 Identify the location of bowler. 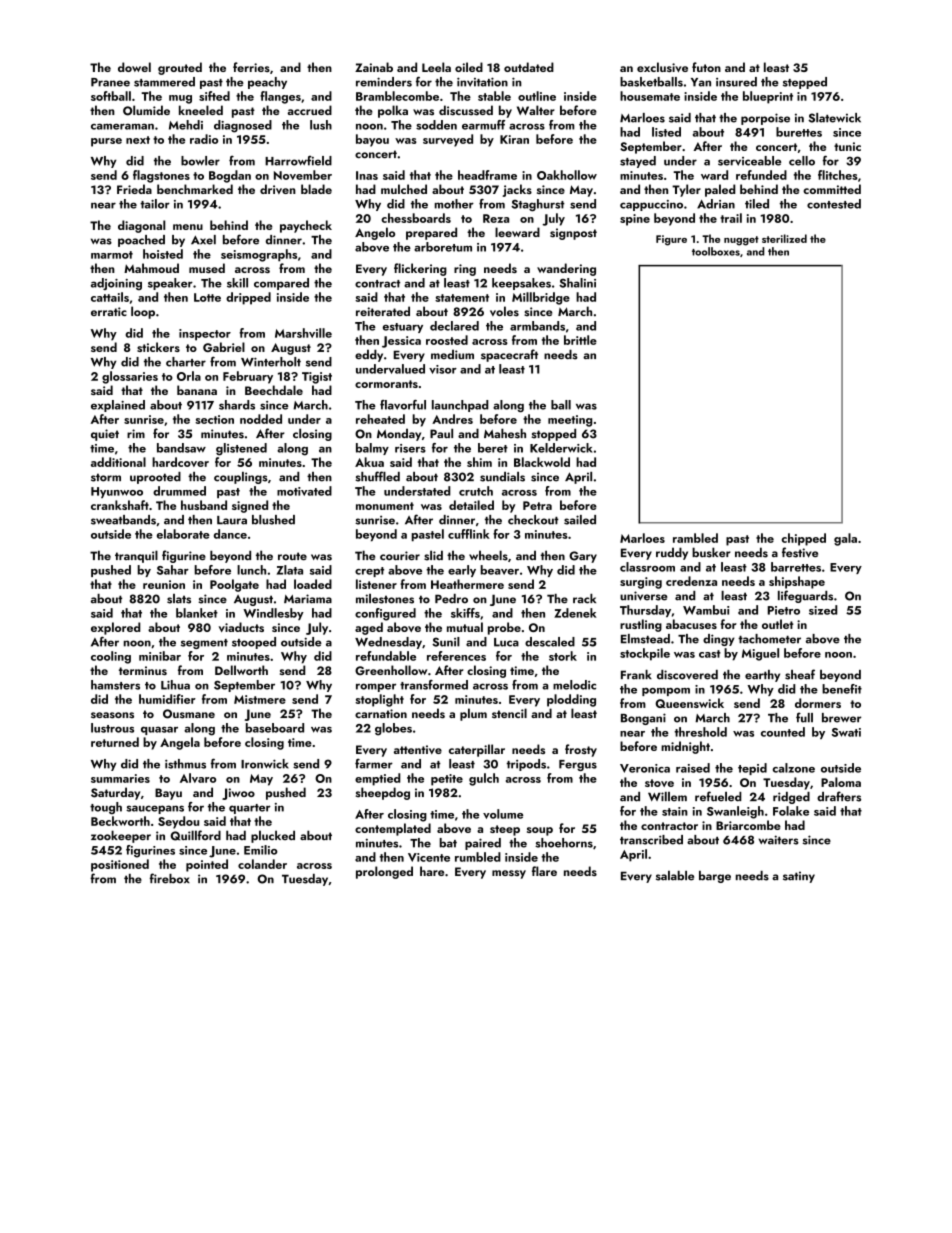
(200, 161).
